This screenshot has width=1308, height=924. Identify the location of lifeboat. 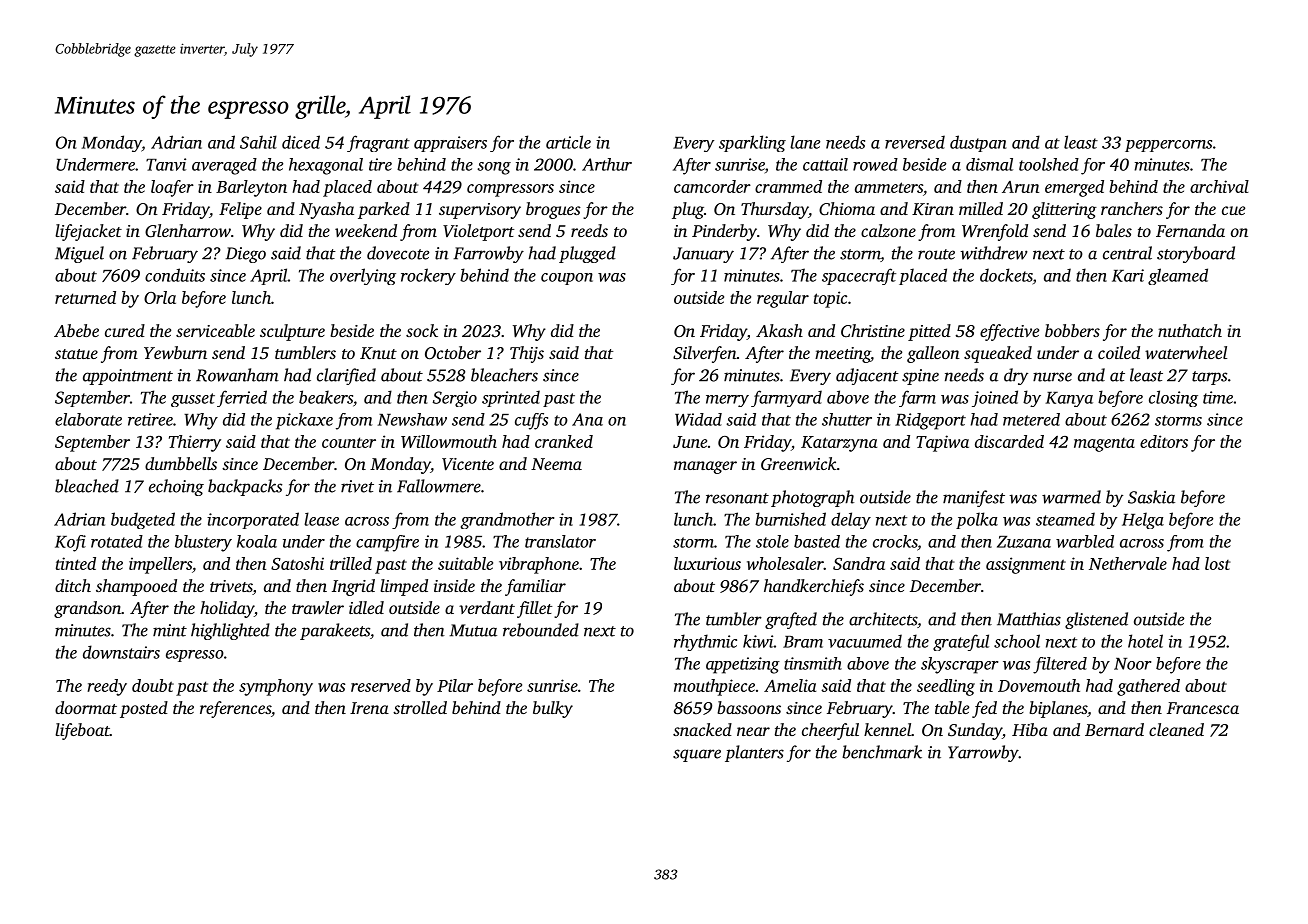
(82, 731).
